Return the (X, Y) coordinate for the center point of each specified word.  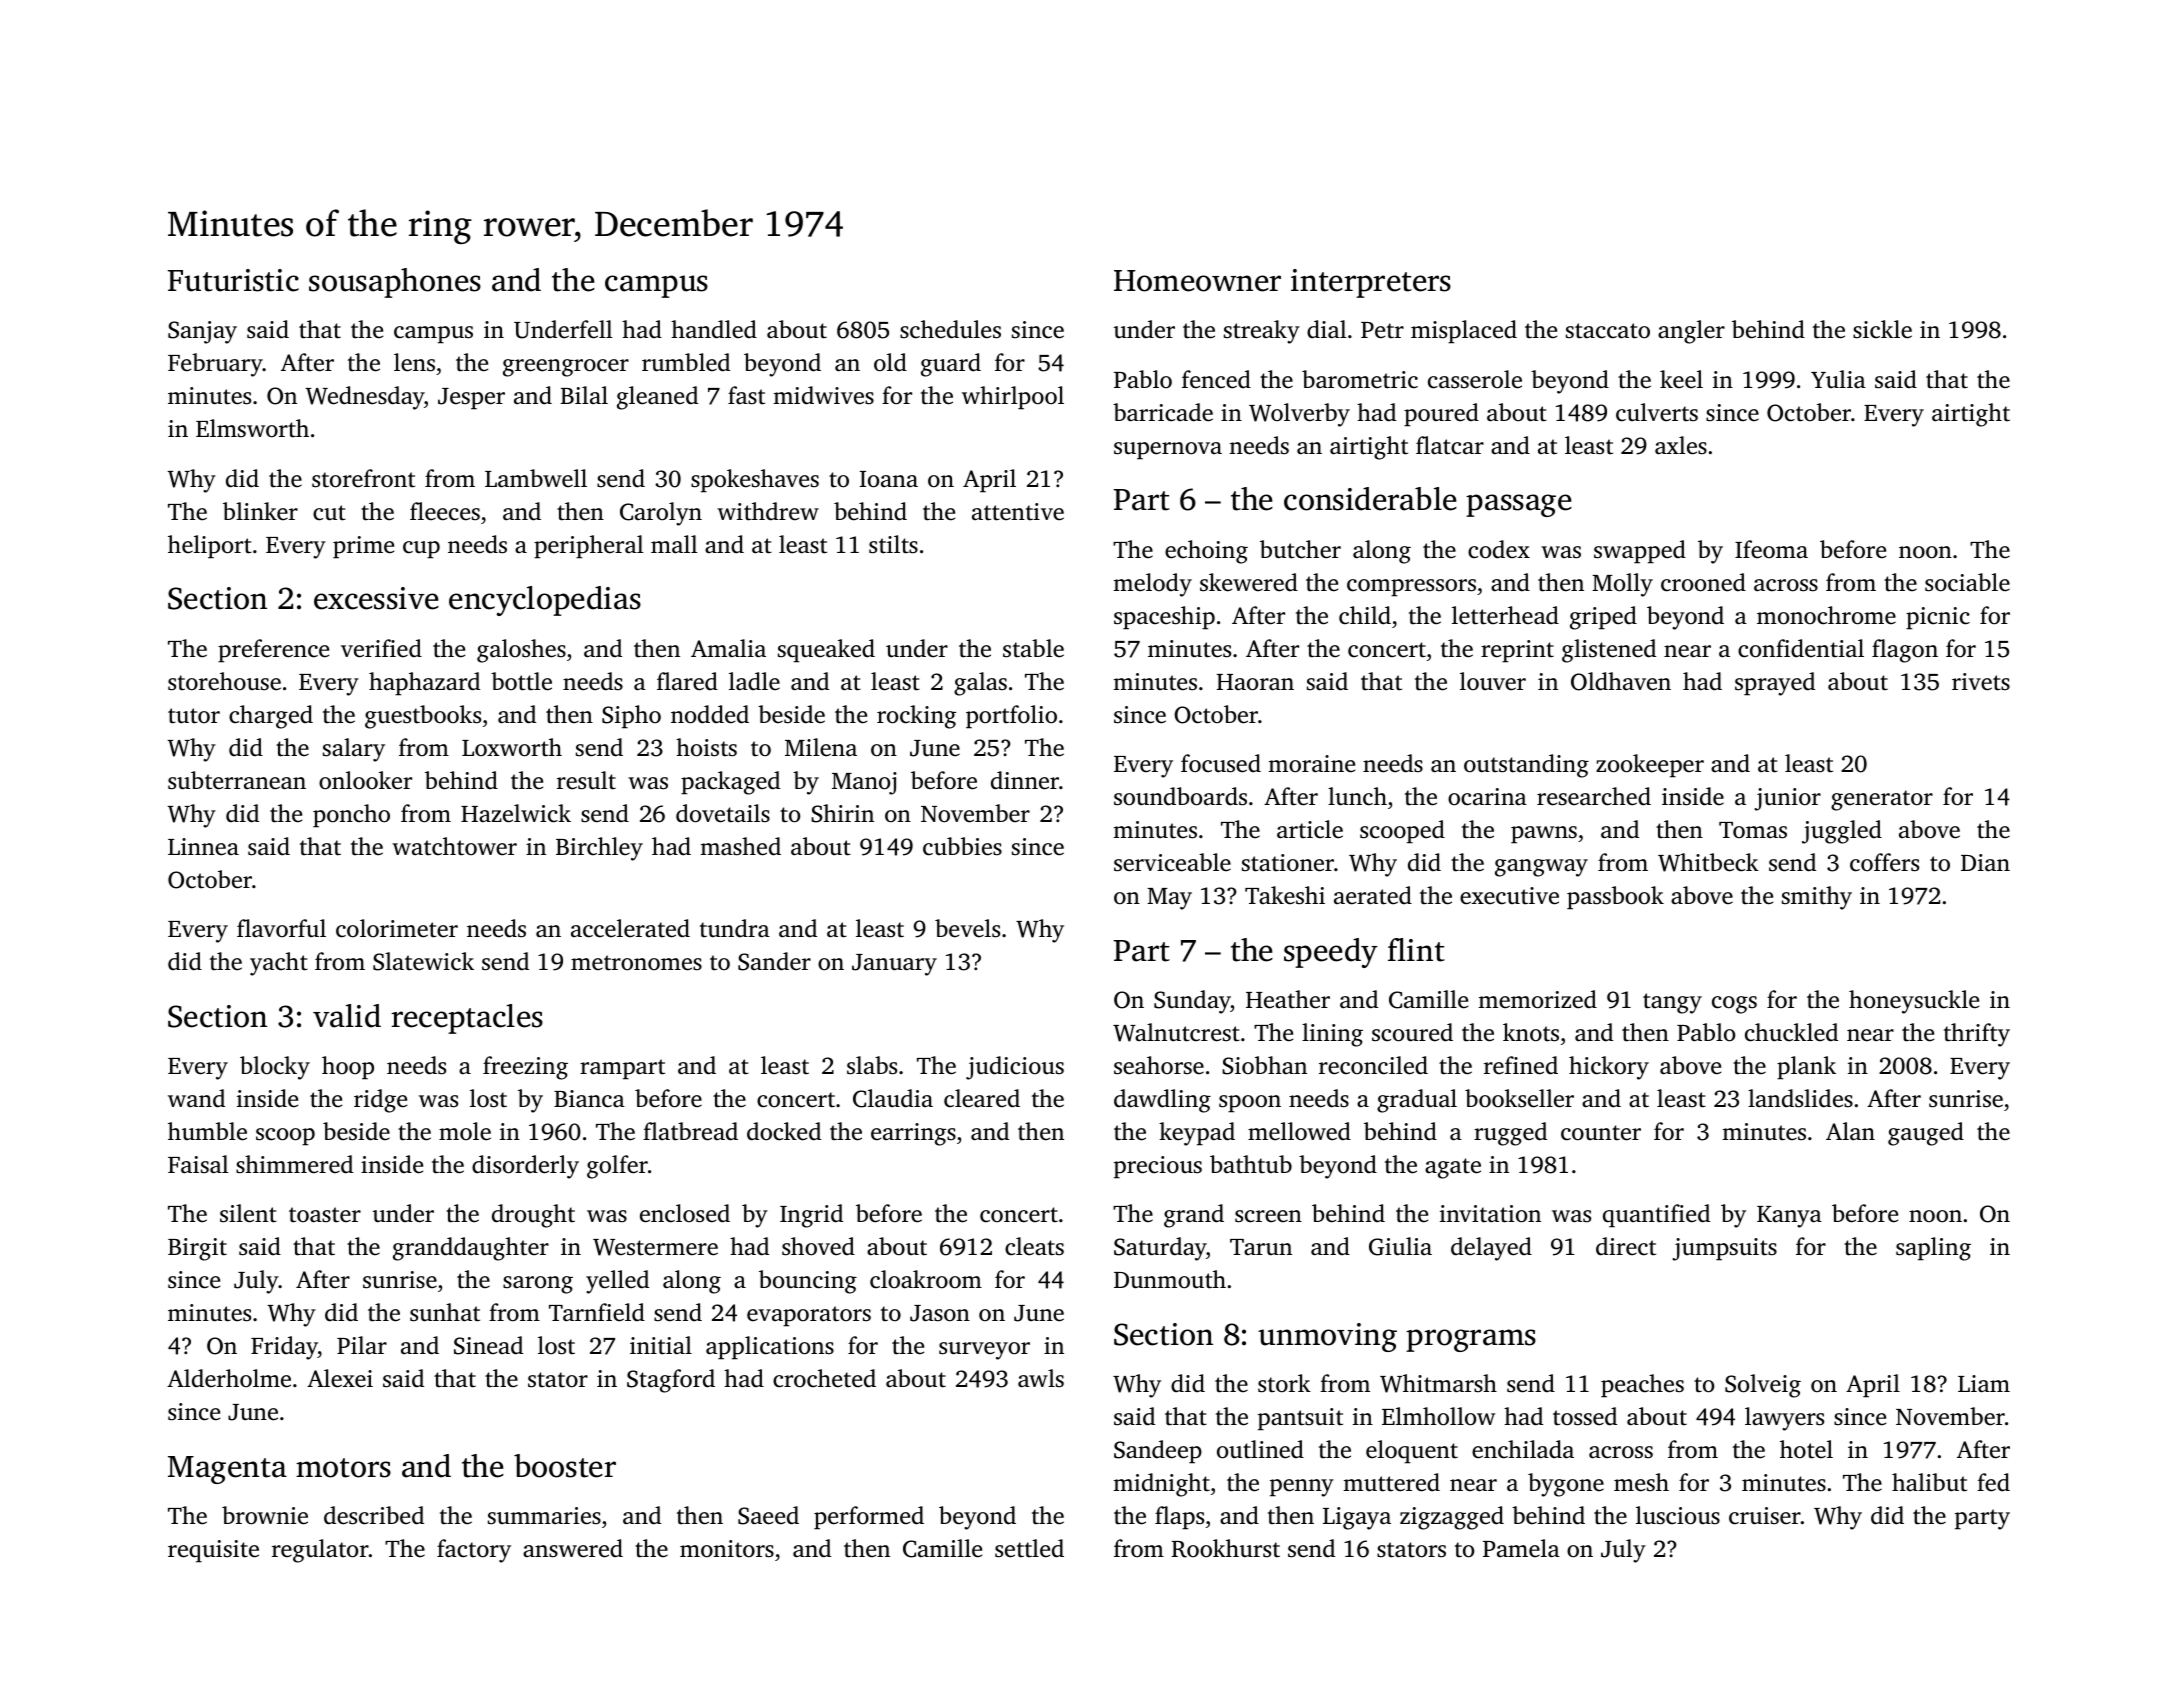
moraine (1311, 764)
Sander (774, 961)
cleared (982, 1098)
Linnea (203, 847)
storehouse (224, 681)
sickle (1882, 329)
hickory (1609, 1068)
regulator (320, 1551)
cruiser (1765, 1516)
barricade (1163, 412)
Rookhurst (1226, 1548)
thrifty (1977, 1035)
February (215, 365)
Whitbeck (1708, 862)
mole (465, 1131)
